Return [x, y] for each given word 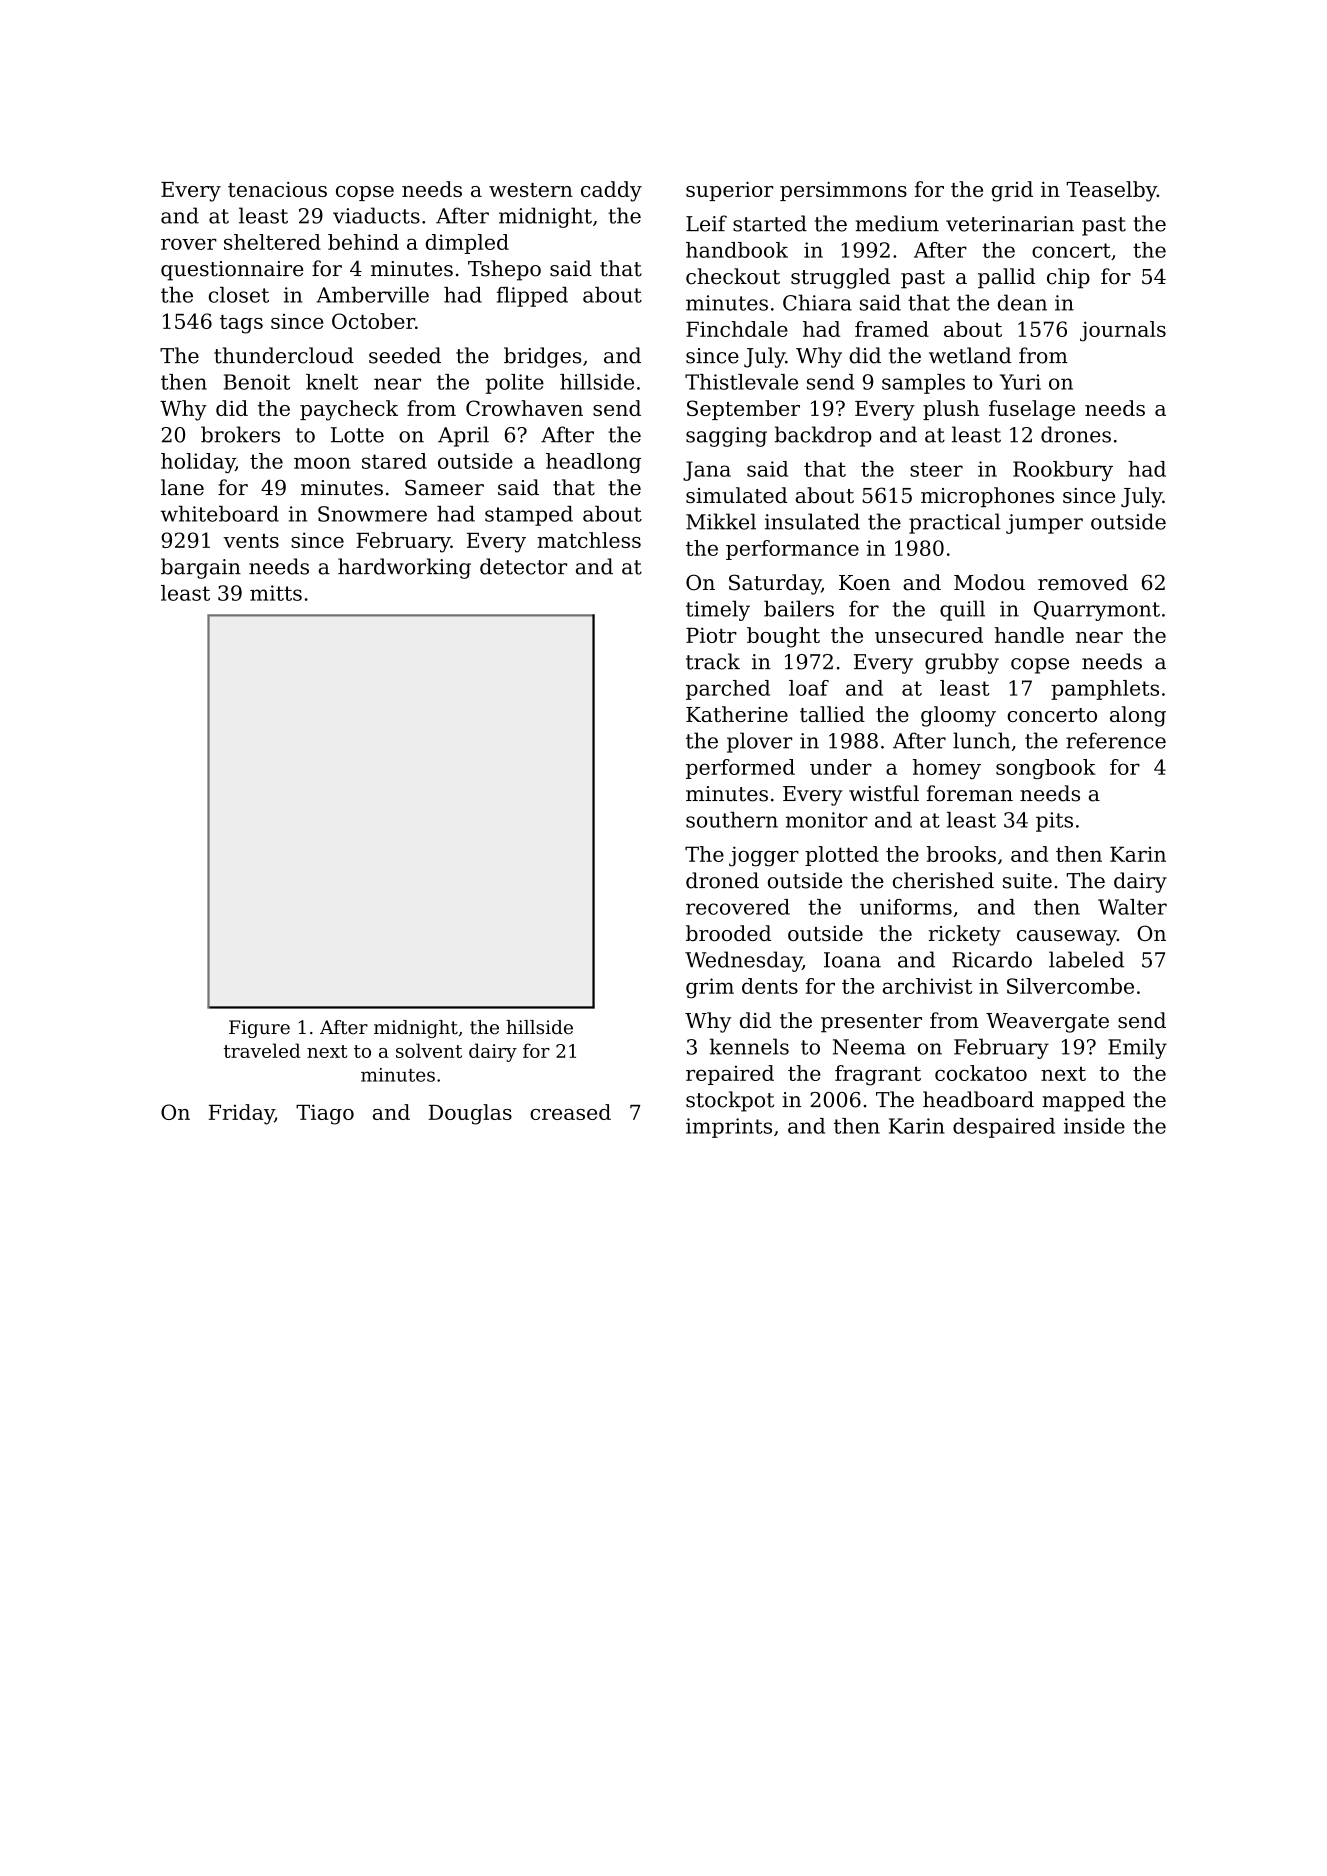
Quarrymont [1097, 611]
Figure [259, 1029]
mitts [276, 593]
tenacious [277, 189]
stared [394, 461]
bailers [799, 608]
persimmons [843, 191]
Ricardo [992, 959]
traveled [262, 1050]
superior [729, 191]
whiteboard [220, 514]
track [713, 661]
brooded [728, 933]
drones [1076, 434]
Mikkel [721, 521]
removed [1083, 582]
